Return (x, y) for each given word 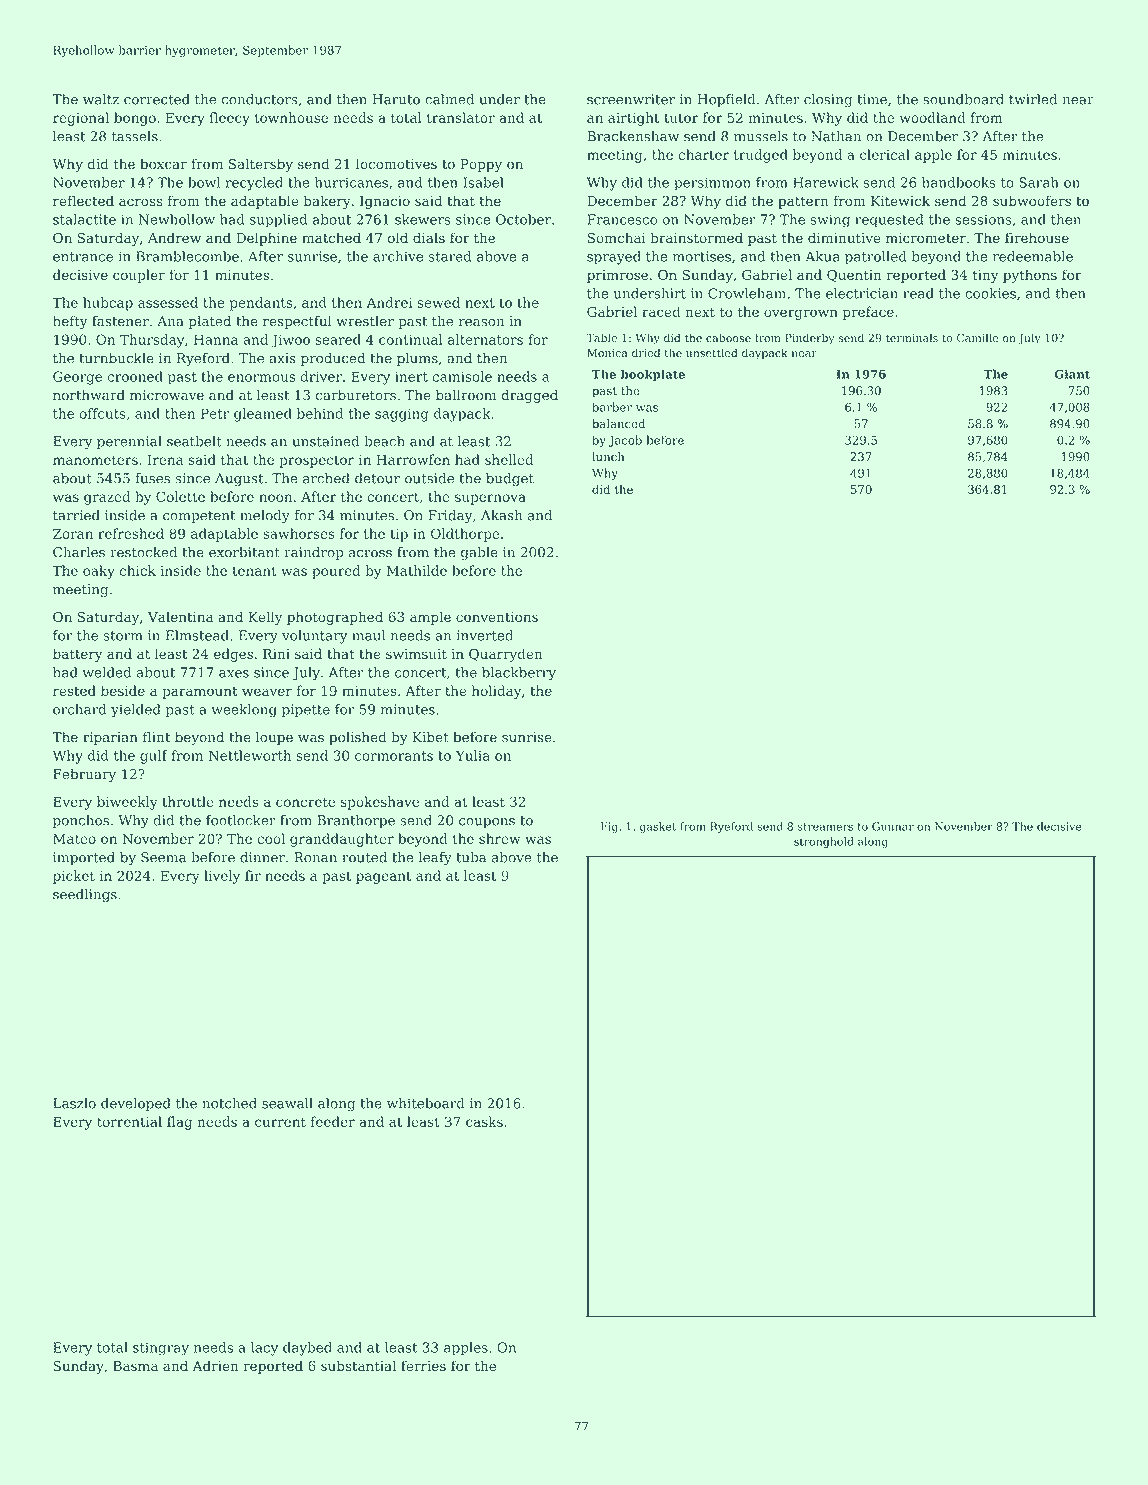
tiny (985, 276)
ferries (423, 1365)
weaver (267, 692)
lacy (264, 1349)
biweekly (127, 803)
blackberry (519, 674)
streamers (825, 827)
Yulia (473, 755)
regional (81, 119)
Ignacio (385, 202)
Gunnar (893, 826)
